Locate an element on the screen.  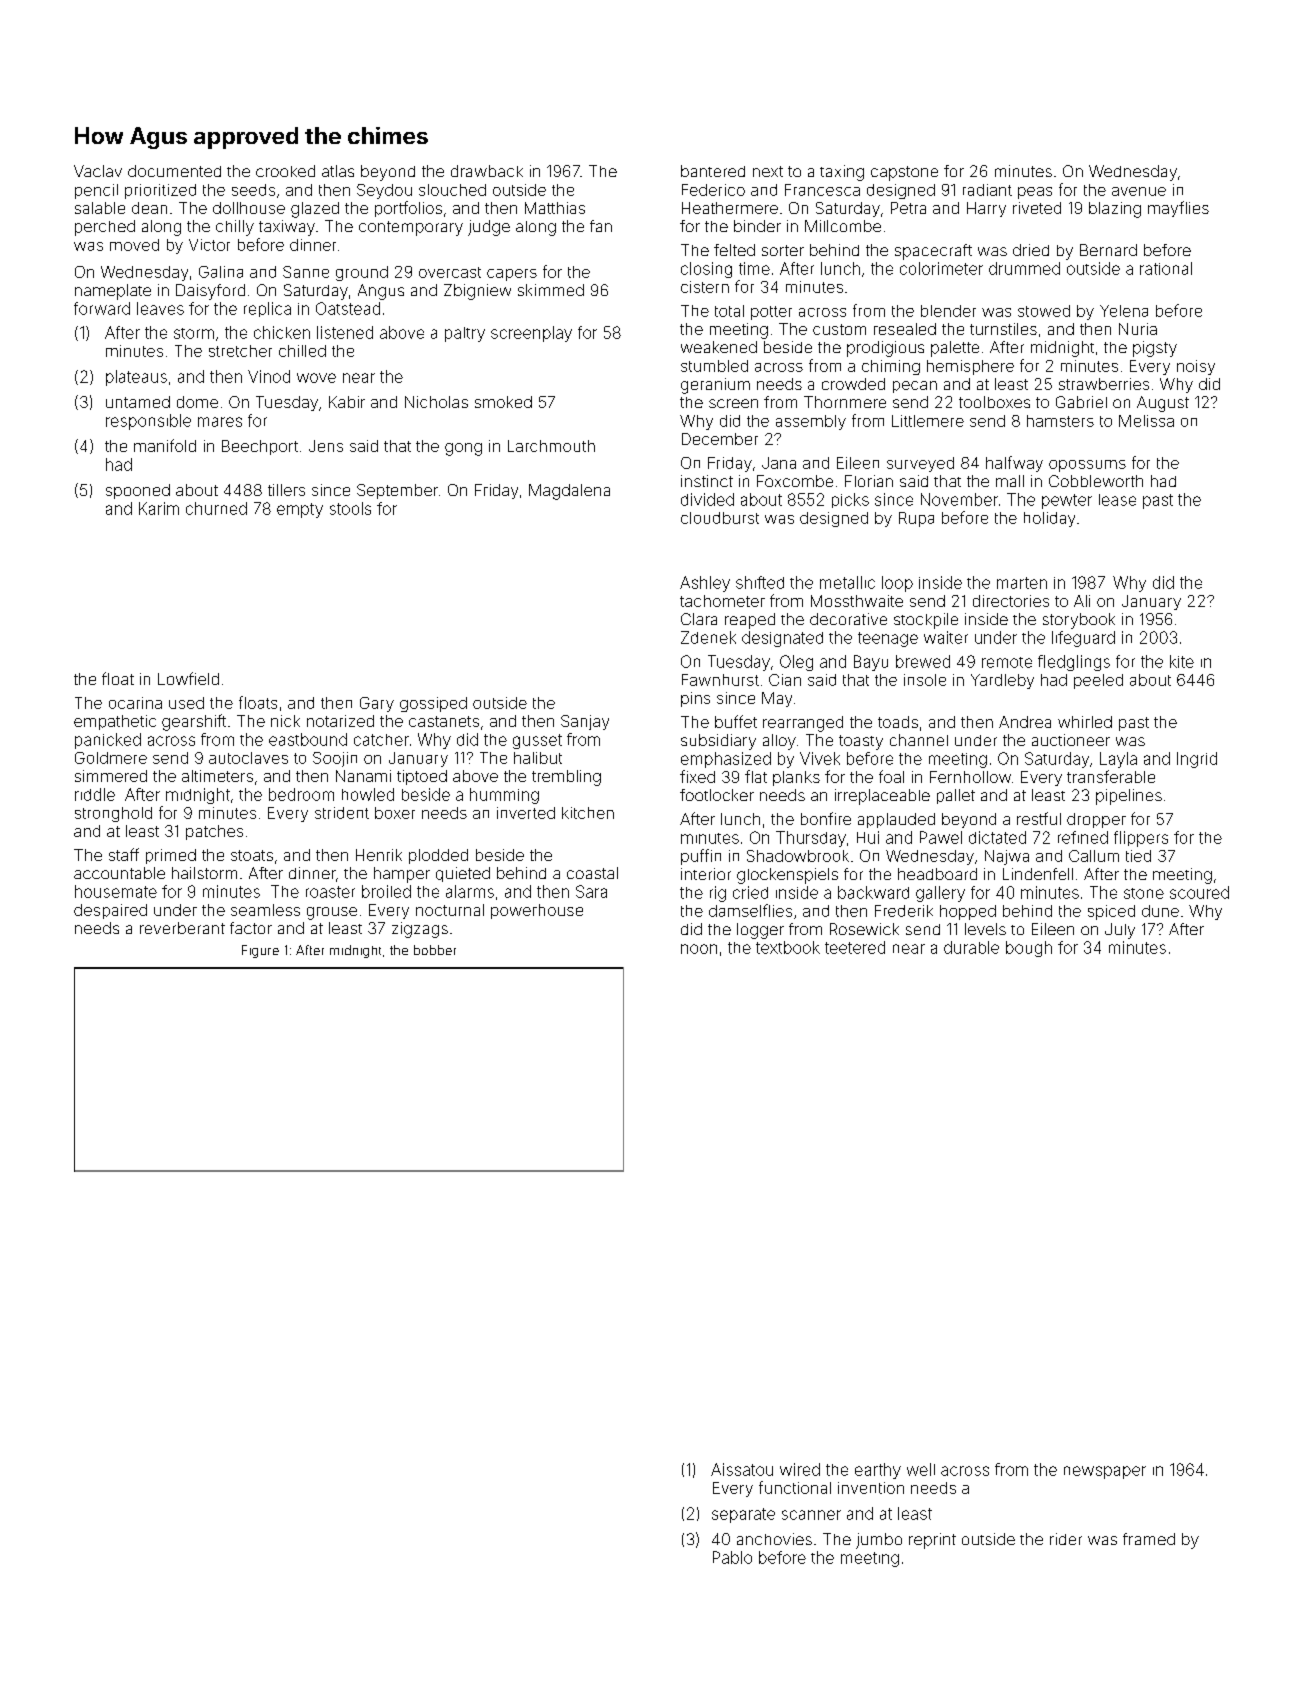
pecan is located at coordinates (915, 387).
